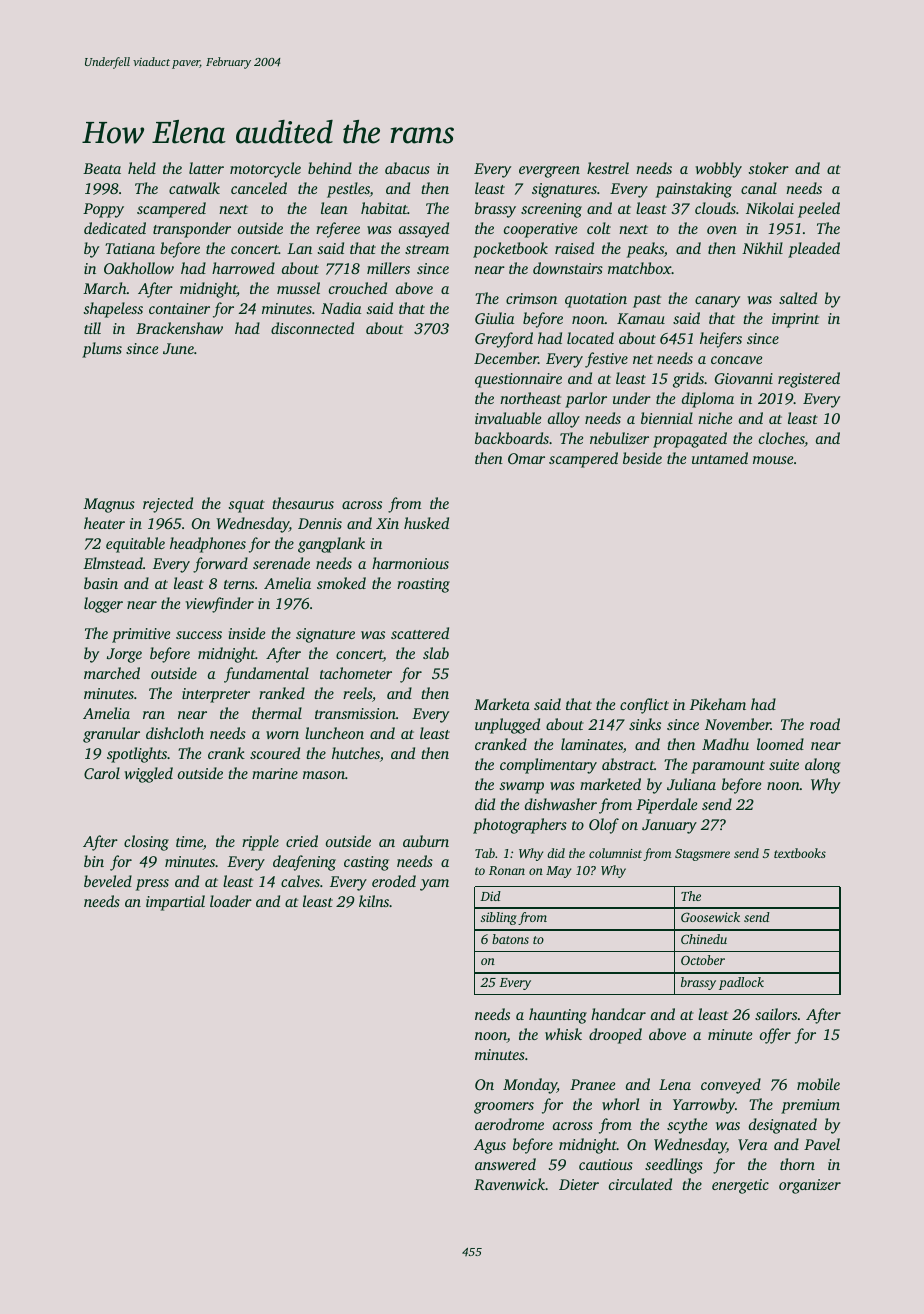 The width and height of the image is (924, 1314). Describe the element at coordinates (795, 320) in the image. I see `imprint` at that location.
